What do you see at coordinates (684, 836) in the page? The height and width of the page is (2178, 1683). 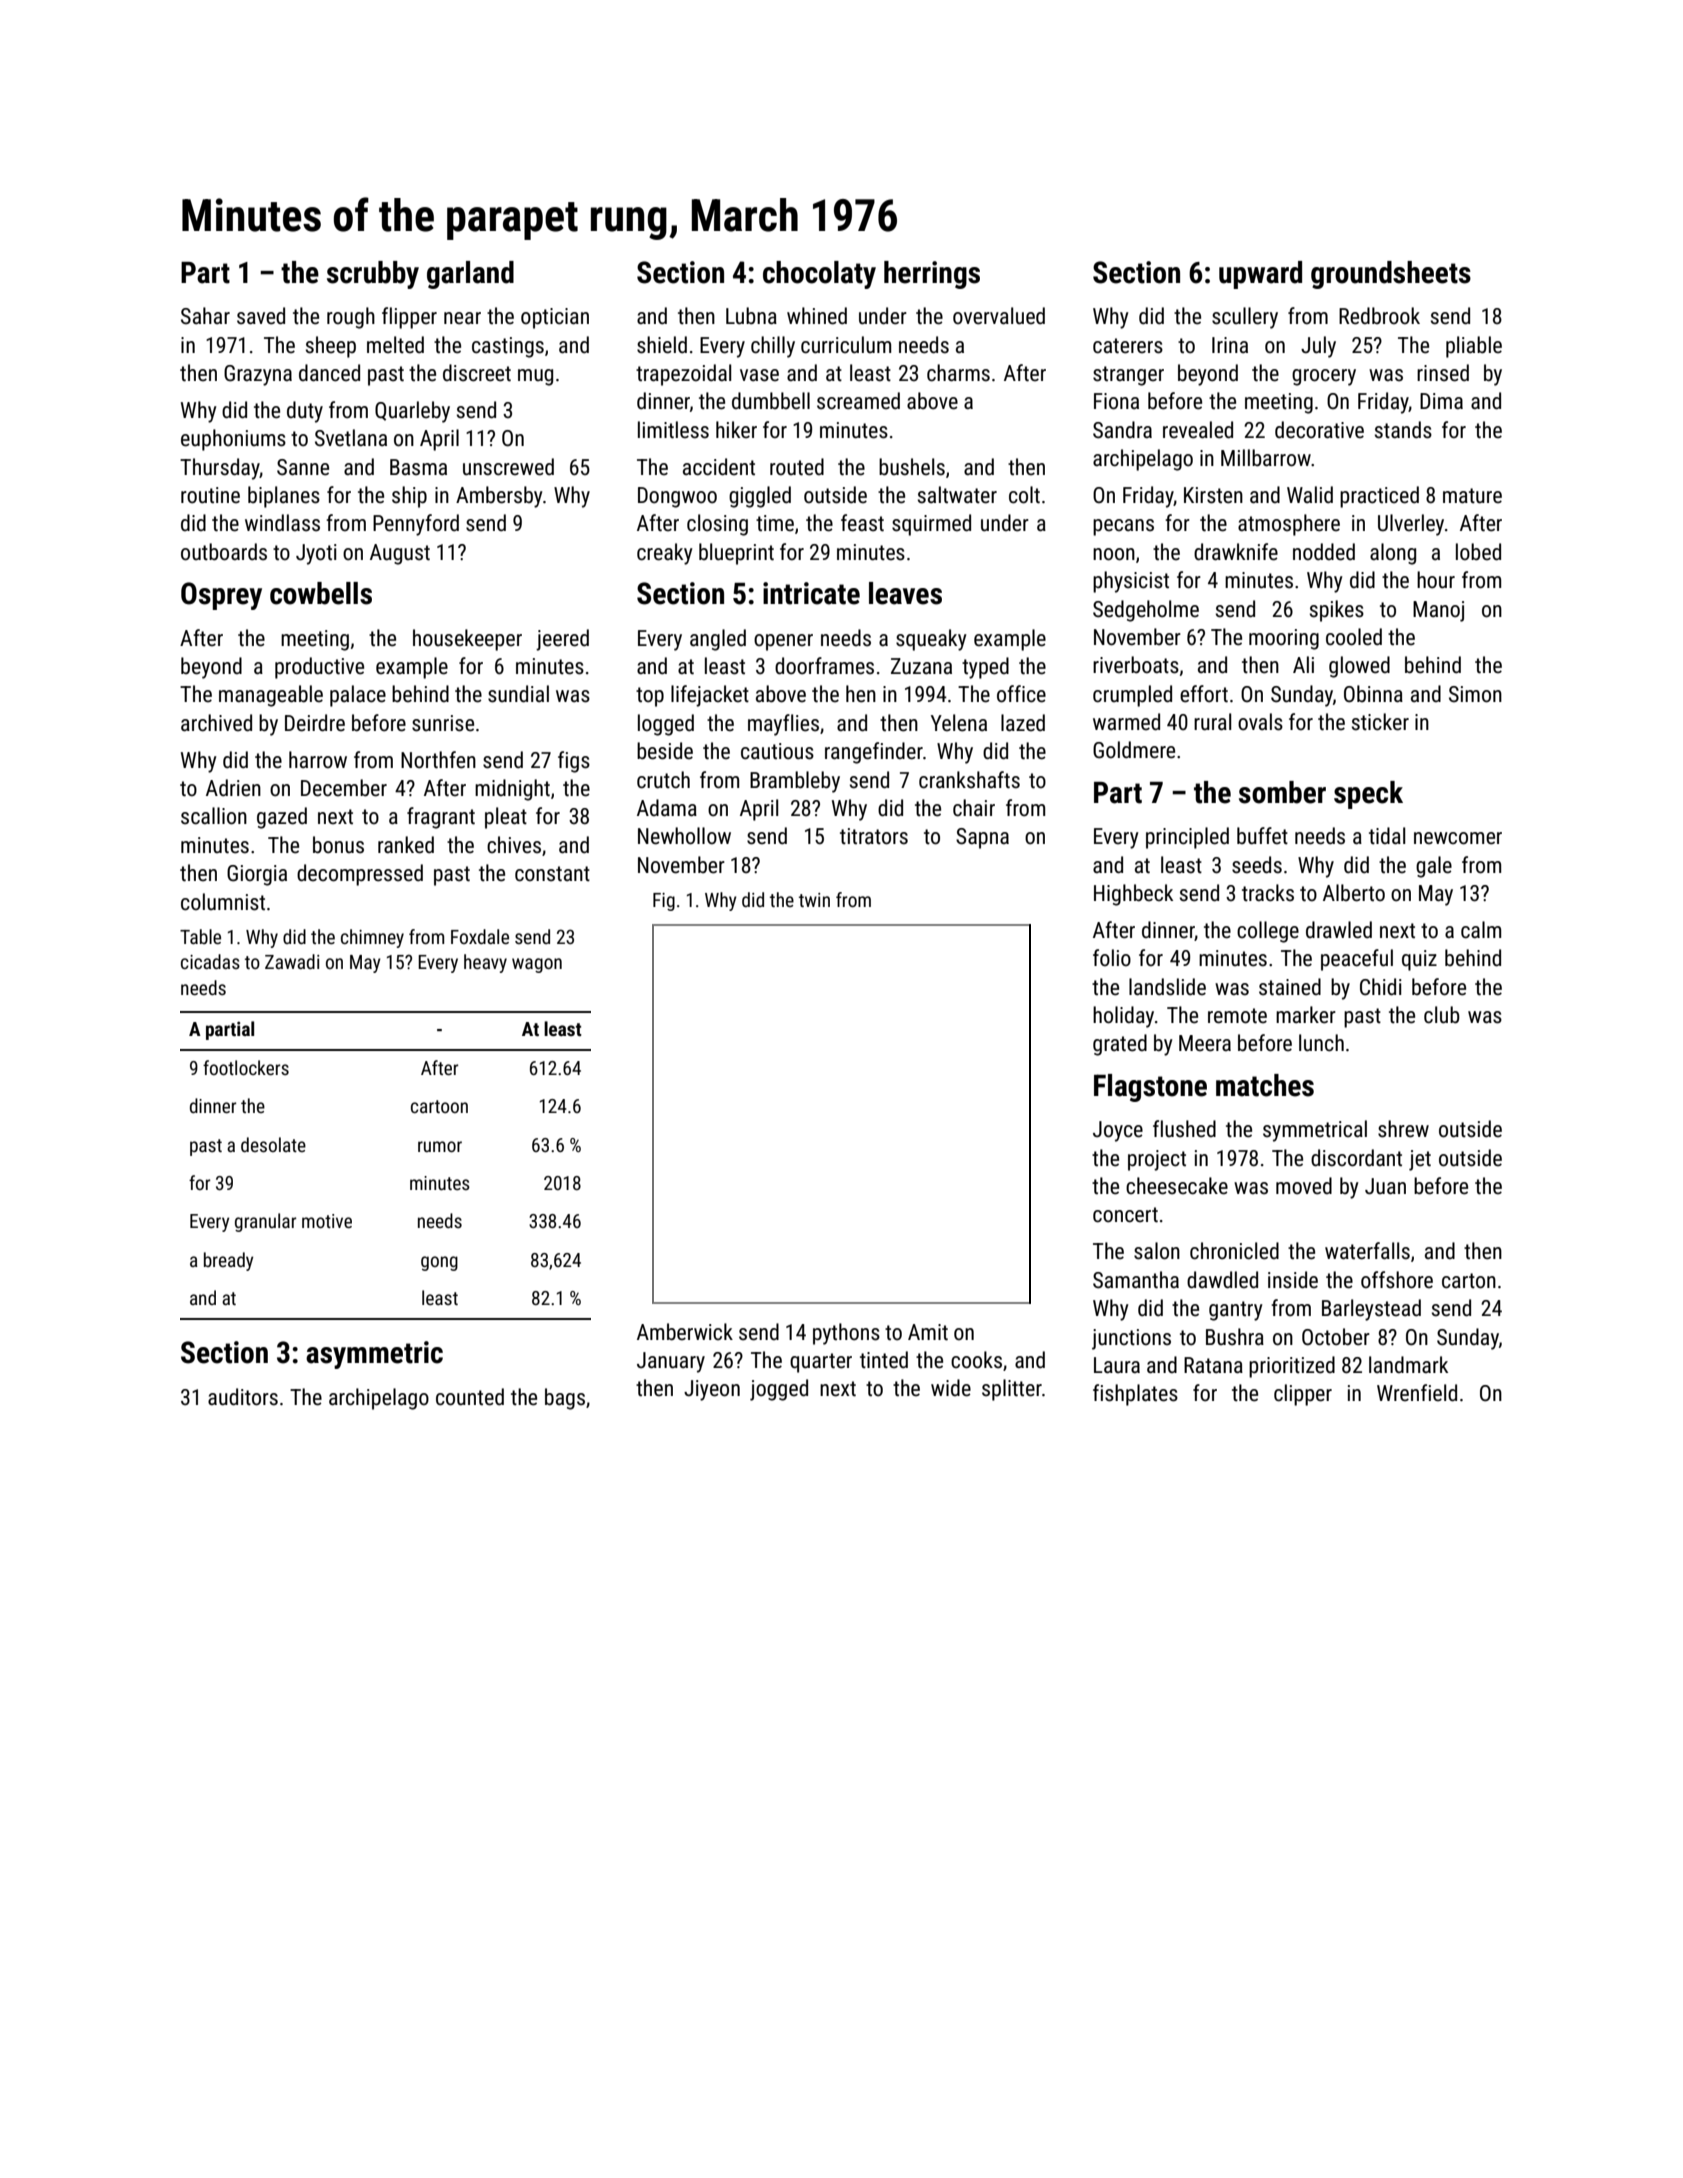 I see `Newhollow` at bounding box center [684, 836].
